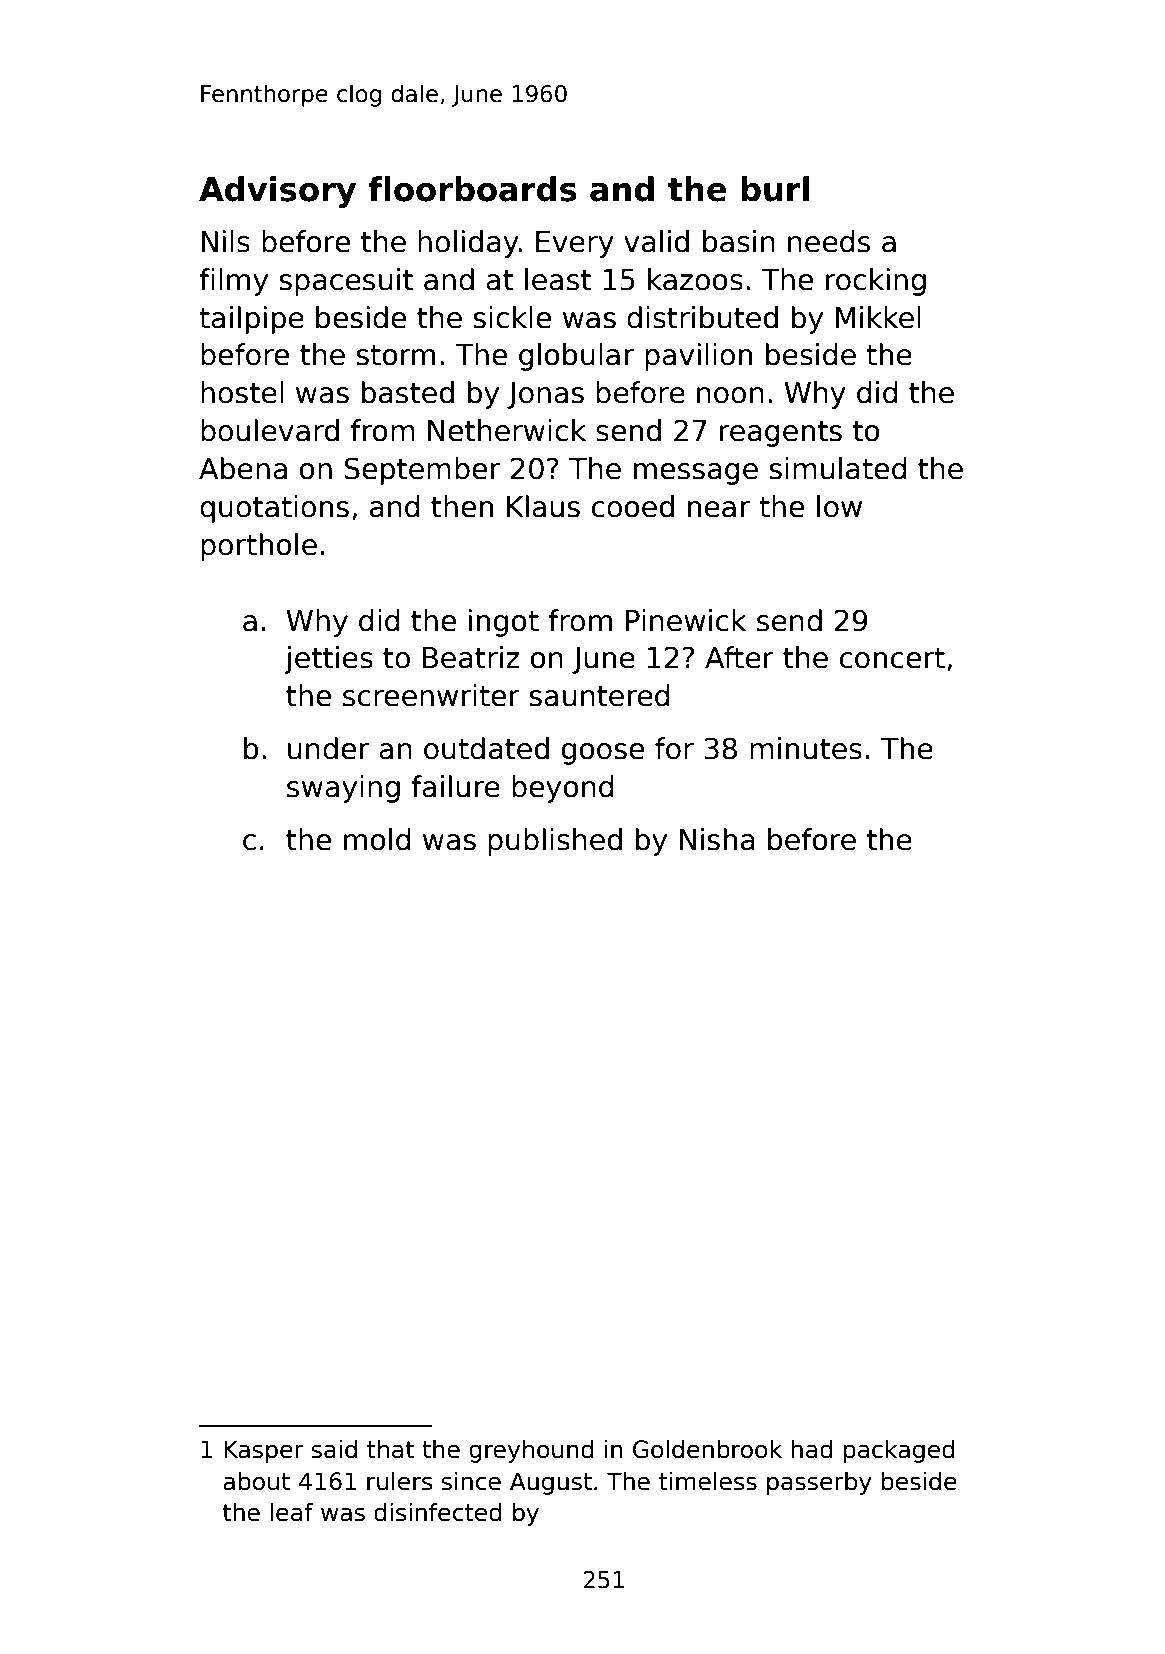  Describe the element at coordinates (328, 748) in the screenshot. I see `under` at that location.
